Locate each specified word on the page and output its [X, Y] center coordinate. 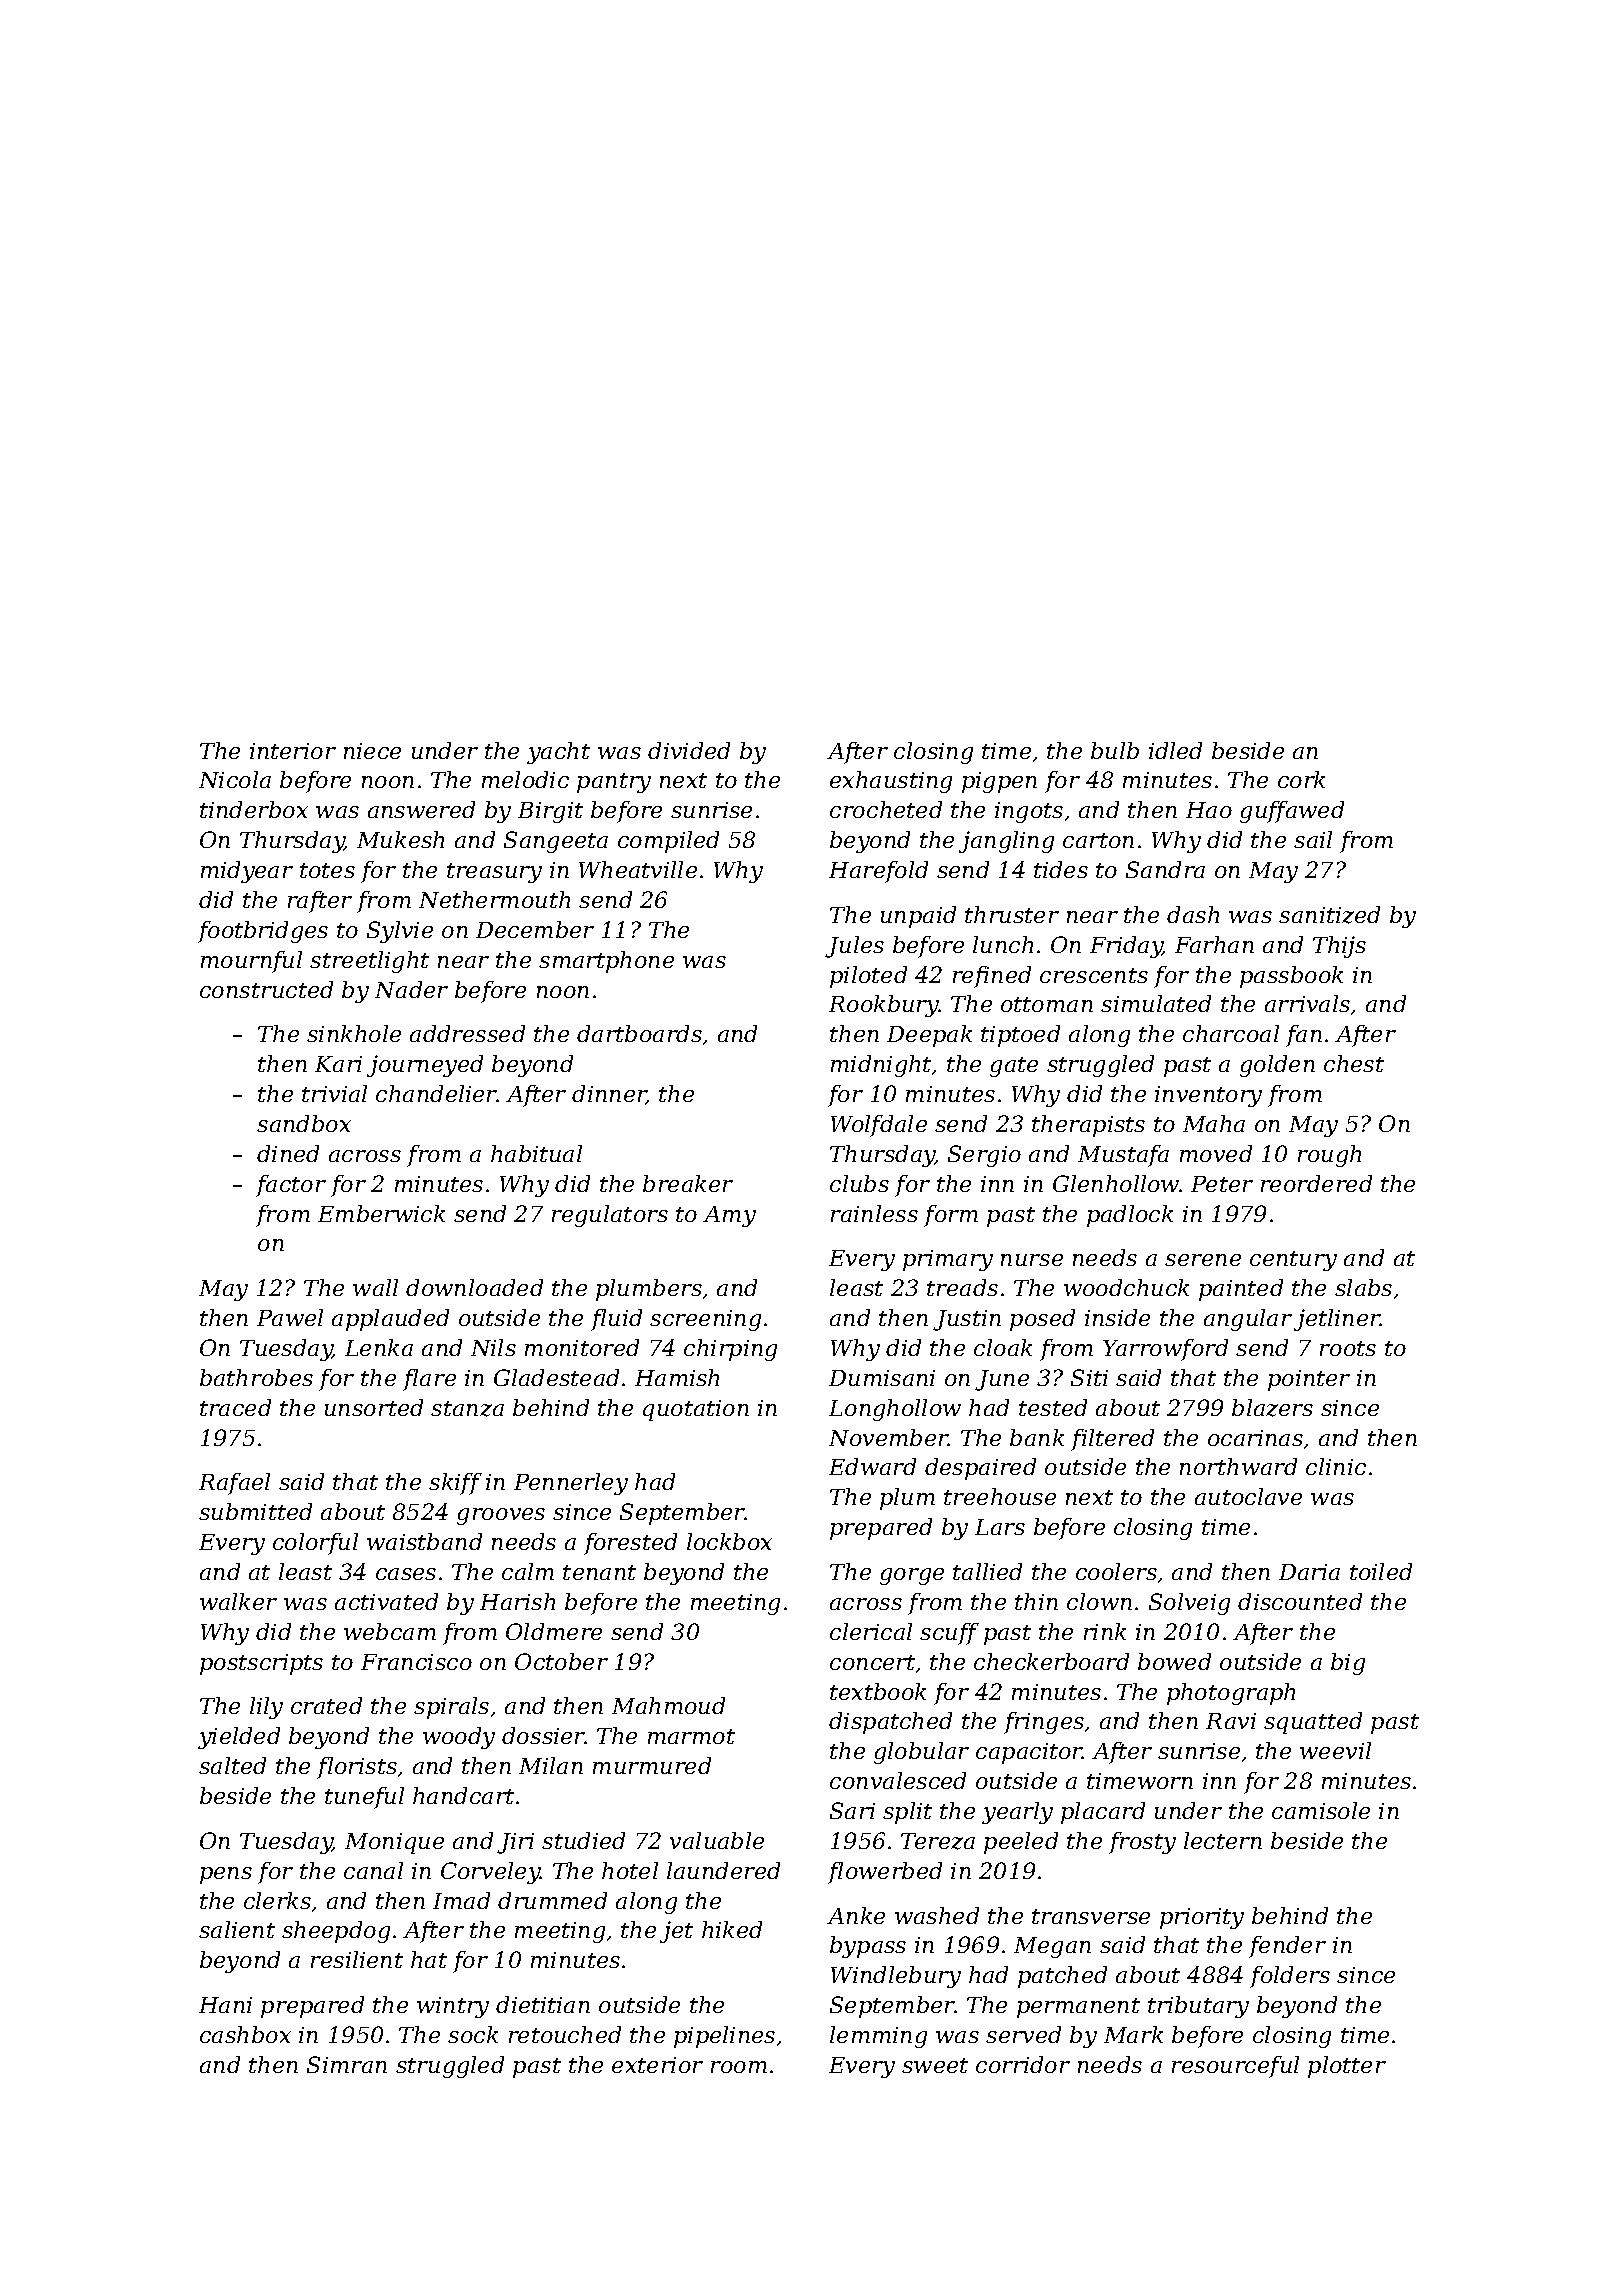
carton [1098, 840]
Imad [461, 1900]
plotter [1347, 2067]
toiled [1381, 1571]
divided [689, 750]
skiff [455, 1484]
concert [872, 1662]
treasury [494, 873]
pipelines [724, 2037]
